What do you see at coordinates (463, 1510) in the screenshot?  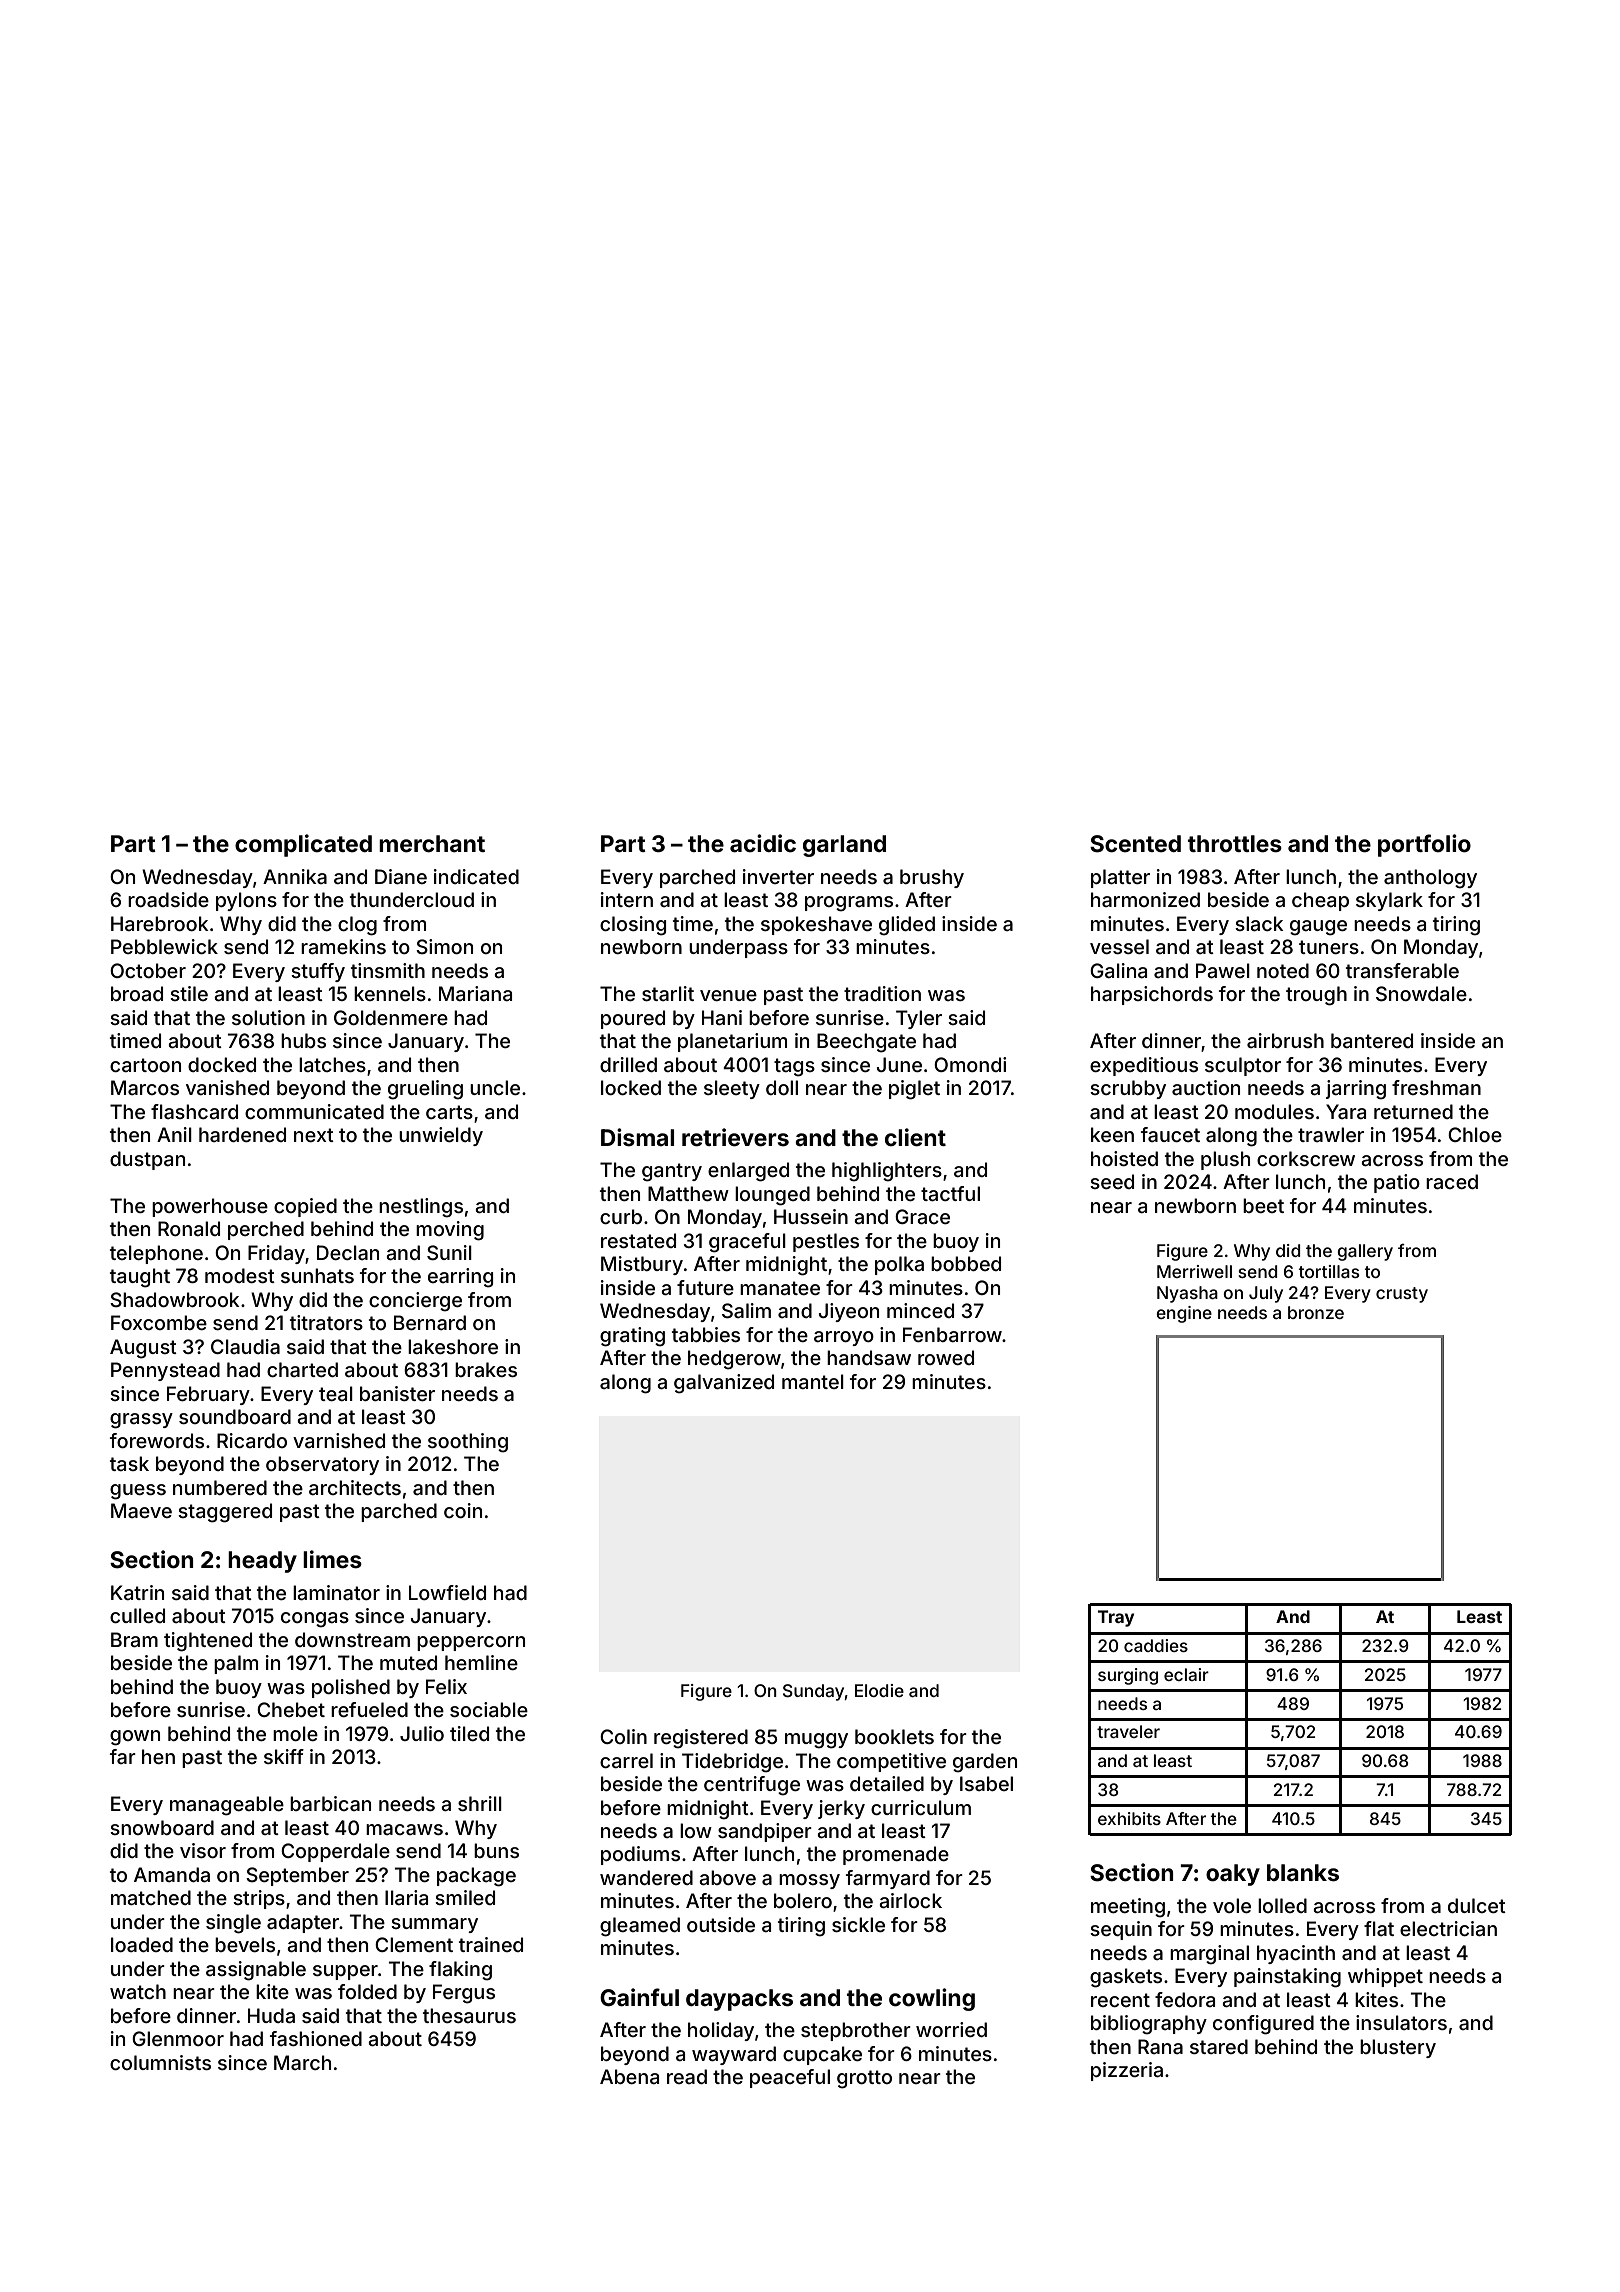 I see `coin` at bounding box center [463, 1510].
